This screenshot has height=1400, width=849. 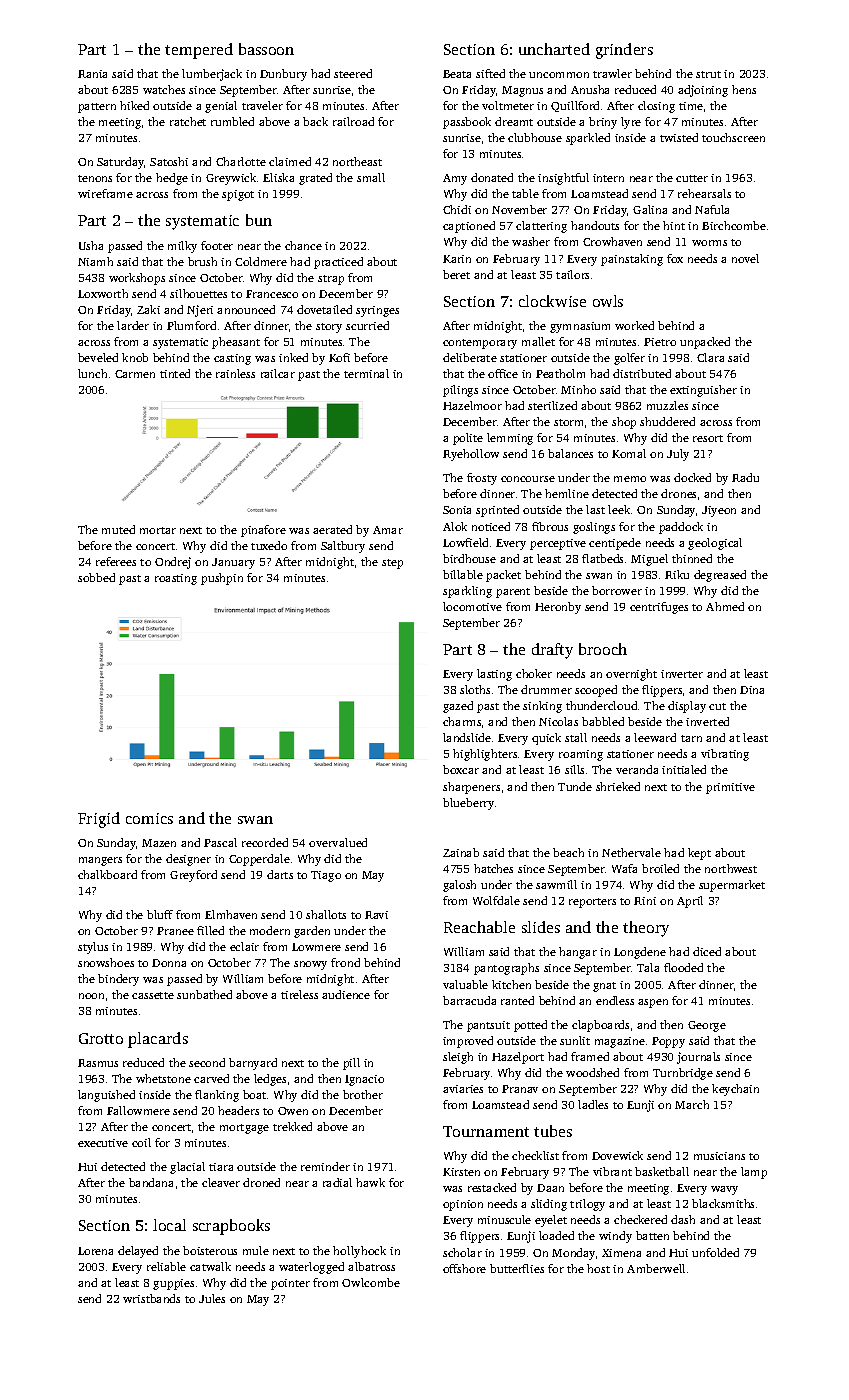 I want to click on traveler, so click(x=262, y=105).
